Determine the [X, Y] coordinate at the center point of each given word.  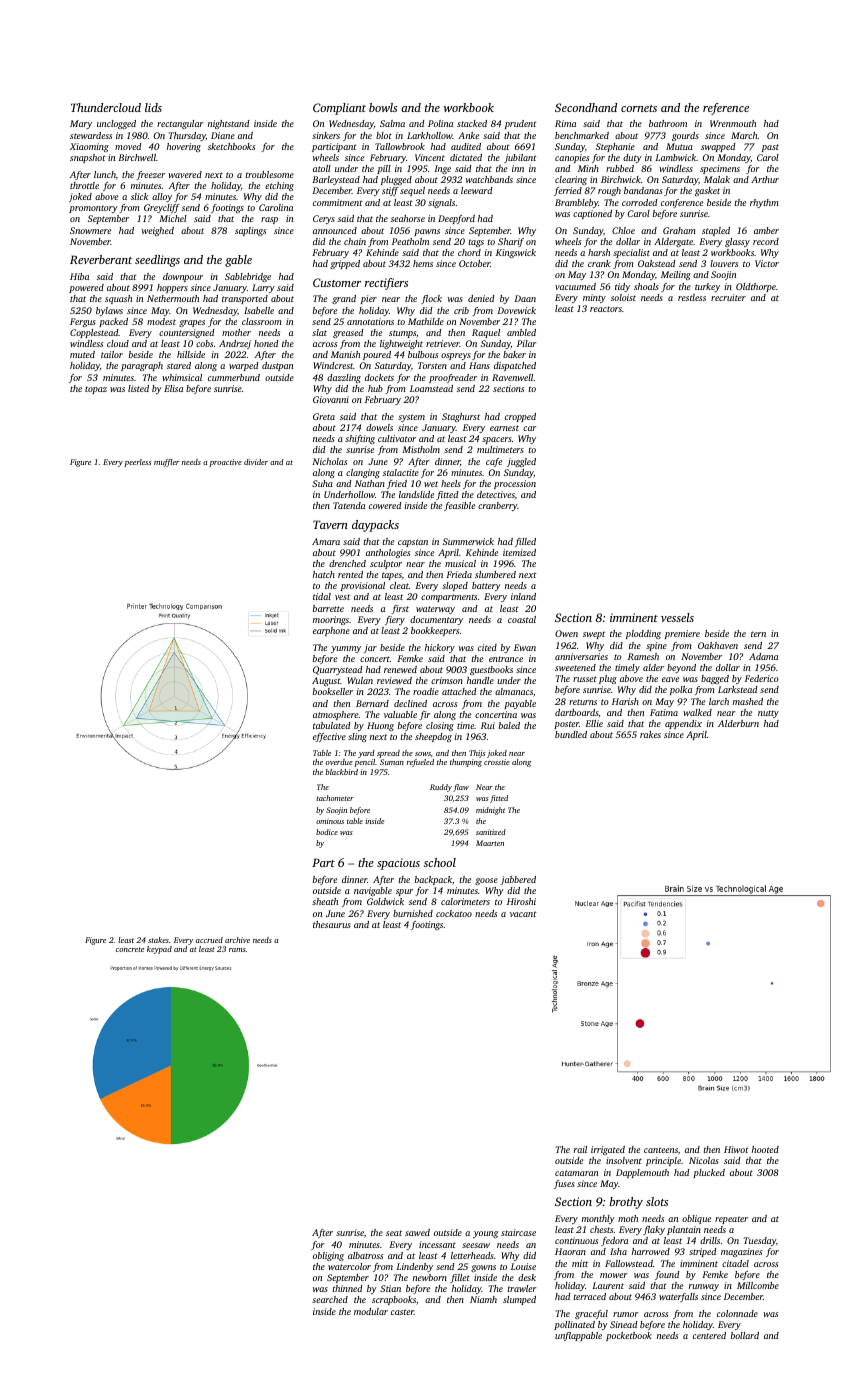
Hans [479, 365]
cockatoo [454, 913]
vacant [523, 914]
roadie [426, 691]
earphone [331, 631]
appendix [683, 724]
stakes [158, 940]
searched [330, 1299]
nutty [768, 714]
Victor [767, 263]
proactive [225, 463]
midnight [490, 811]
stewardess [91, 135]
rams [237, 950]
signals [441, 203]
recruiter [728, 297]
